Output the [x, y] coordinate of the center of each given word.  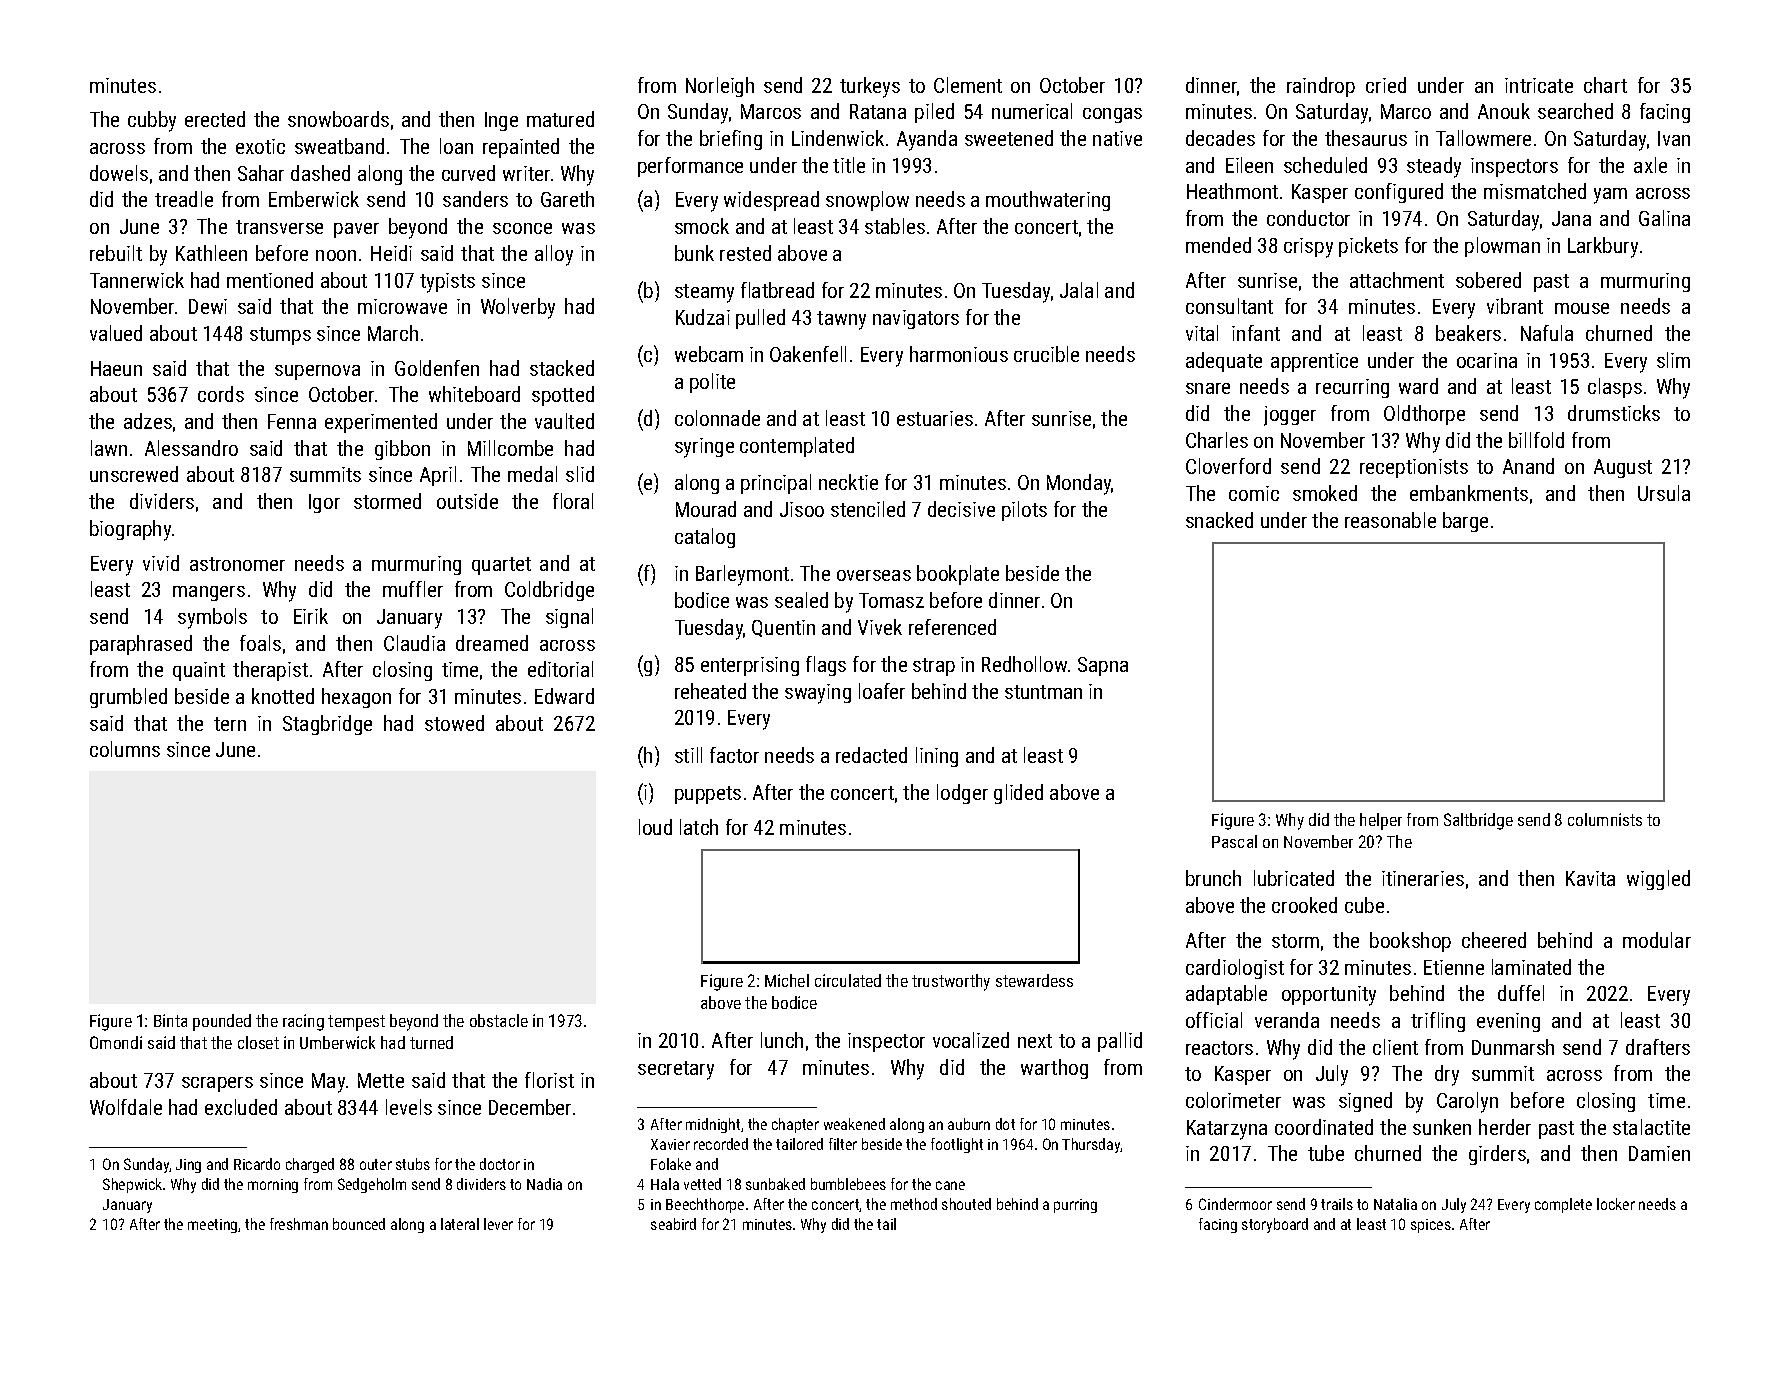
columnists [1605, 819]
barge [1465, 522]
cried [1386, 85]
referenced [952, 627]
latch [699, 827]
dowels [119, 173]
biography [130, 530]
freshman [299, 1224]
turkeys [870, 87]
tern [230, 724]
